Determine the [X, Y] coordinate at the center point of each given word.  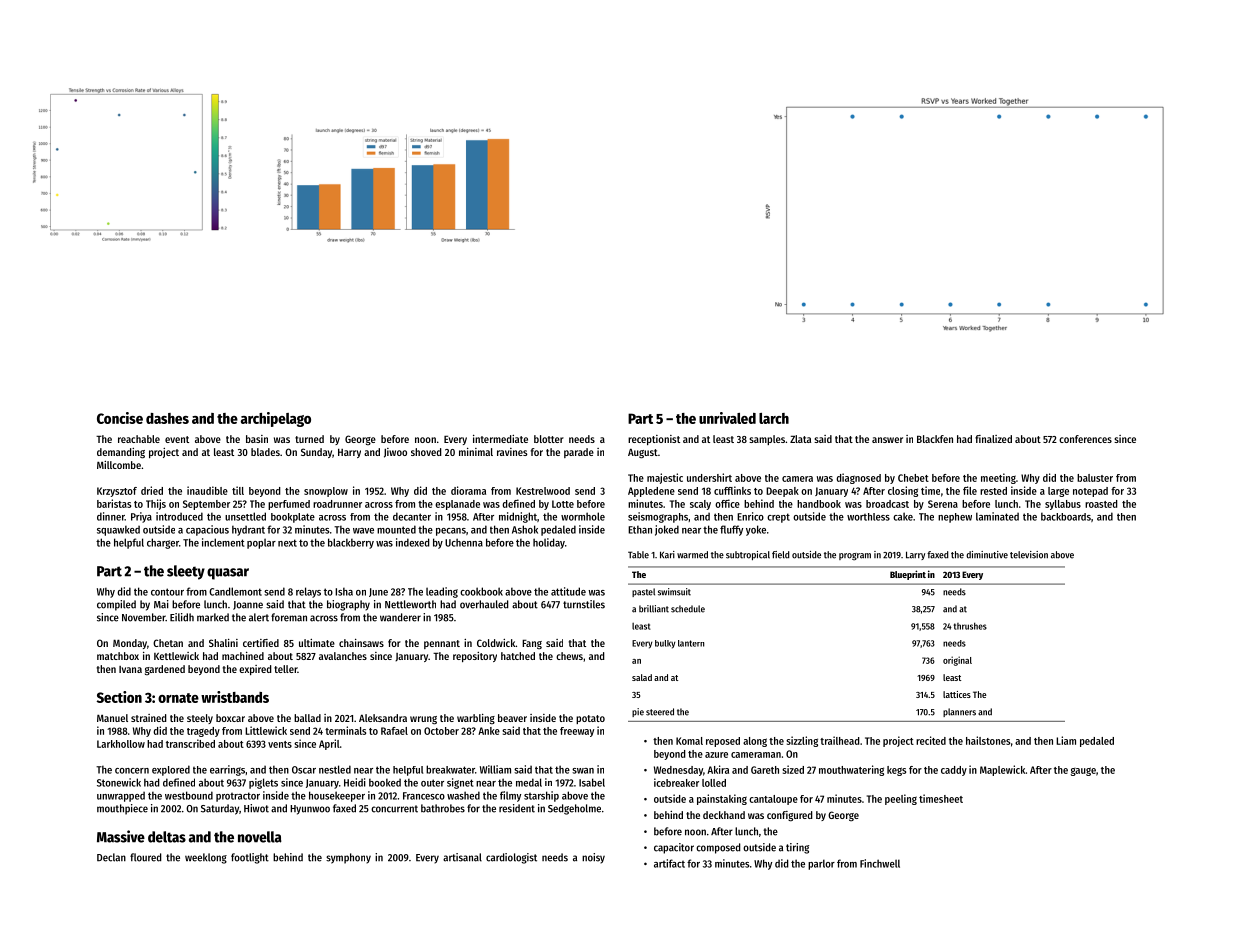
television [1029, 555]
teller [285, 669]
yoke [756, 530]
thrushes [970, 626]
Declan [111, 857]
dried [152, 490]
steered [660, 712]
